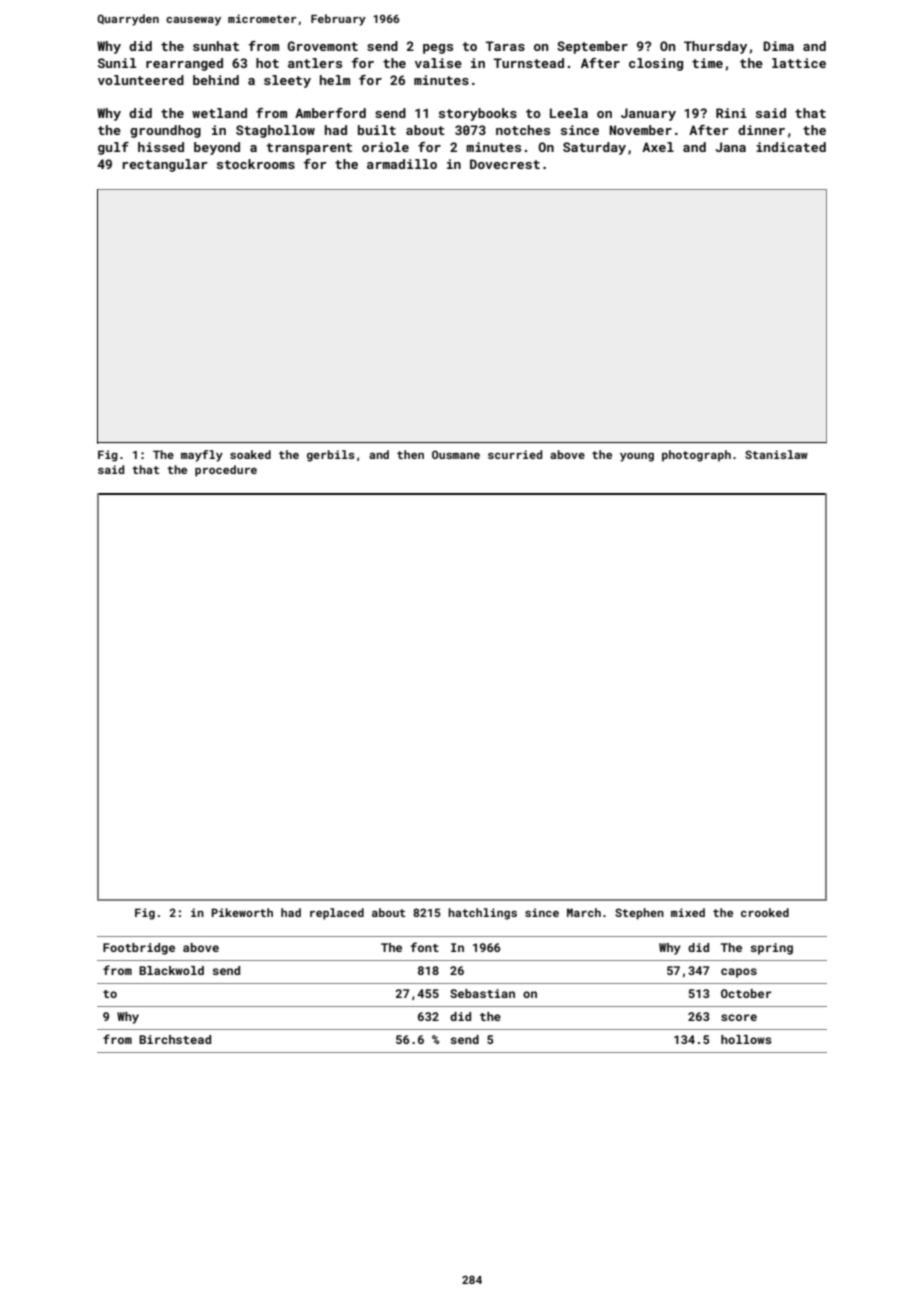 This screenshot has height=1308, width=924. I want to click on mixed, so click(688, 912).
